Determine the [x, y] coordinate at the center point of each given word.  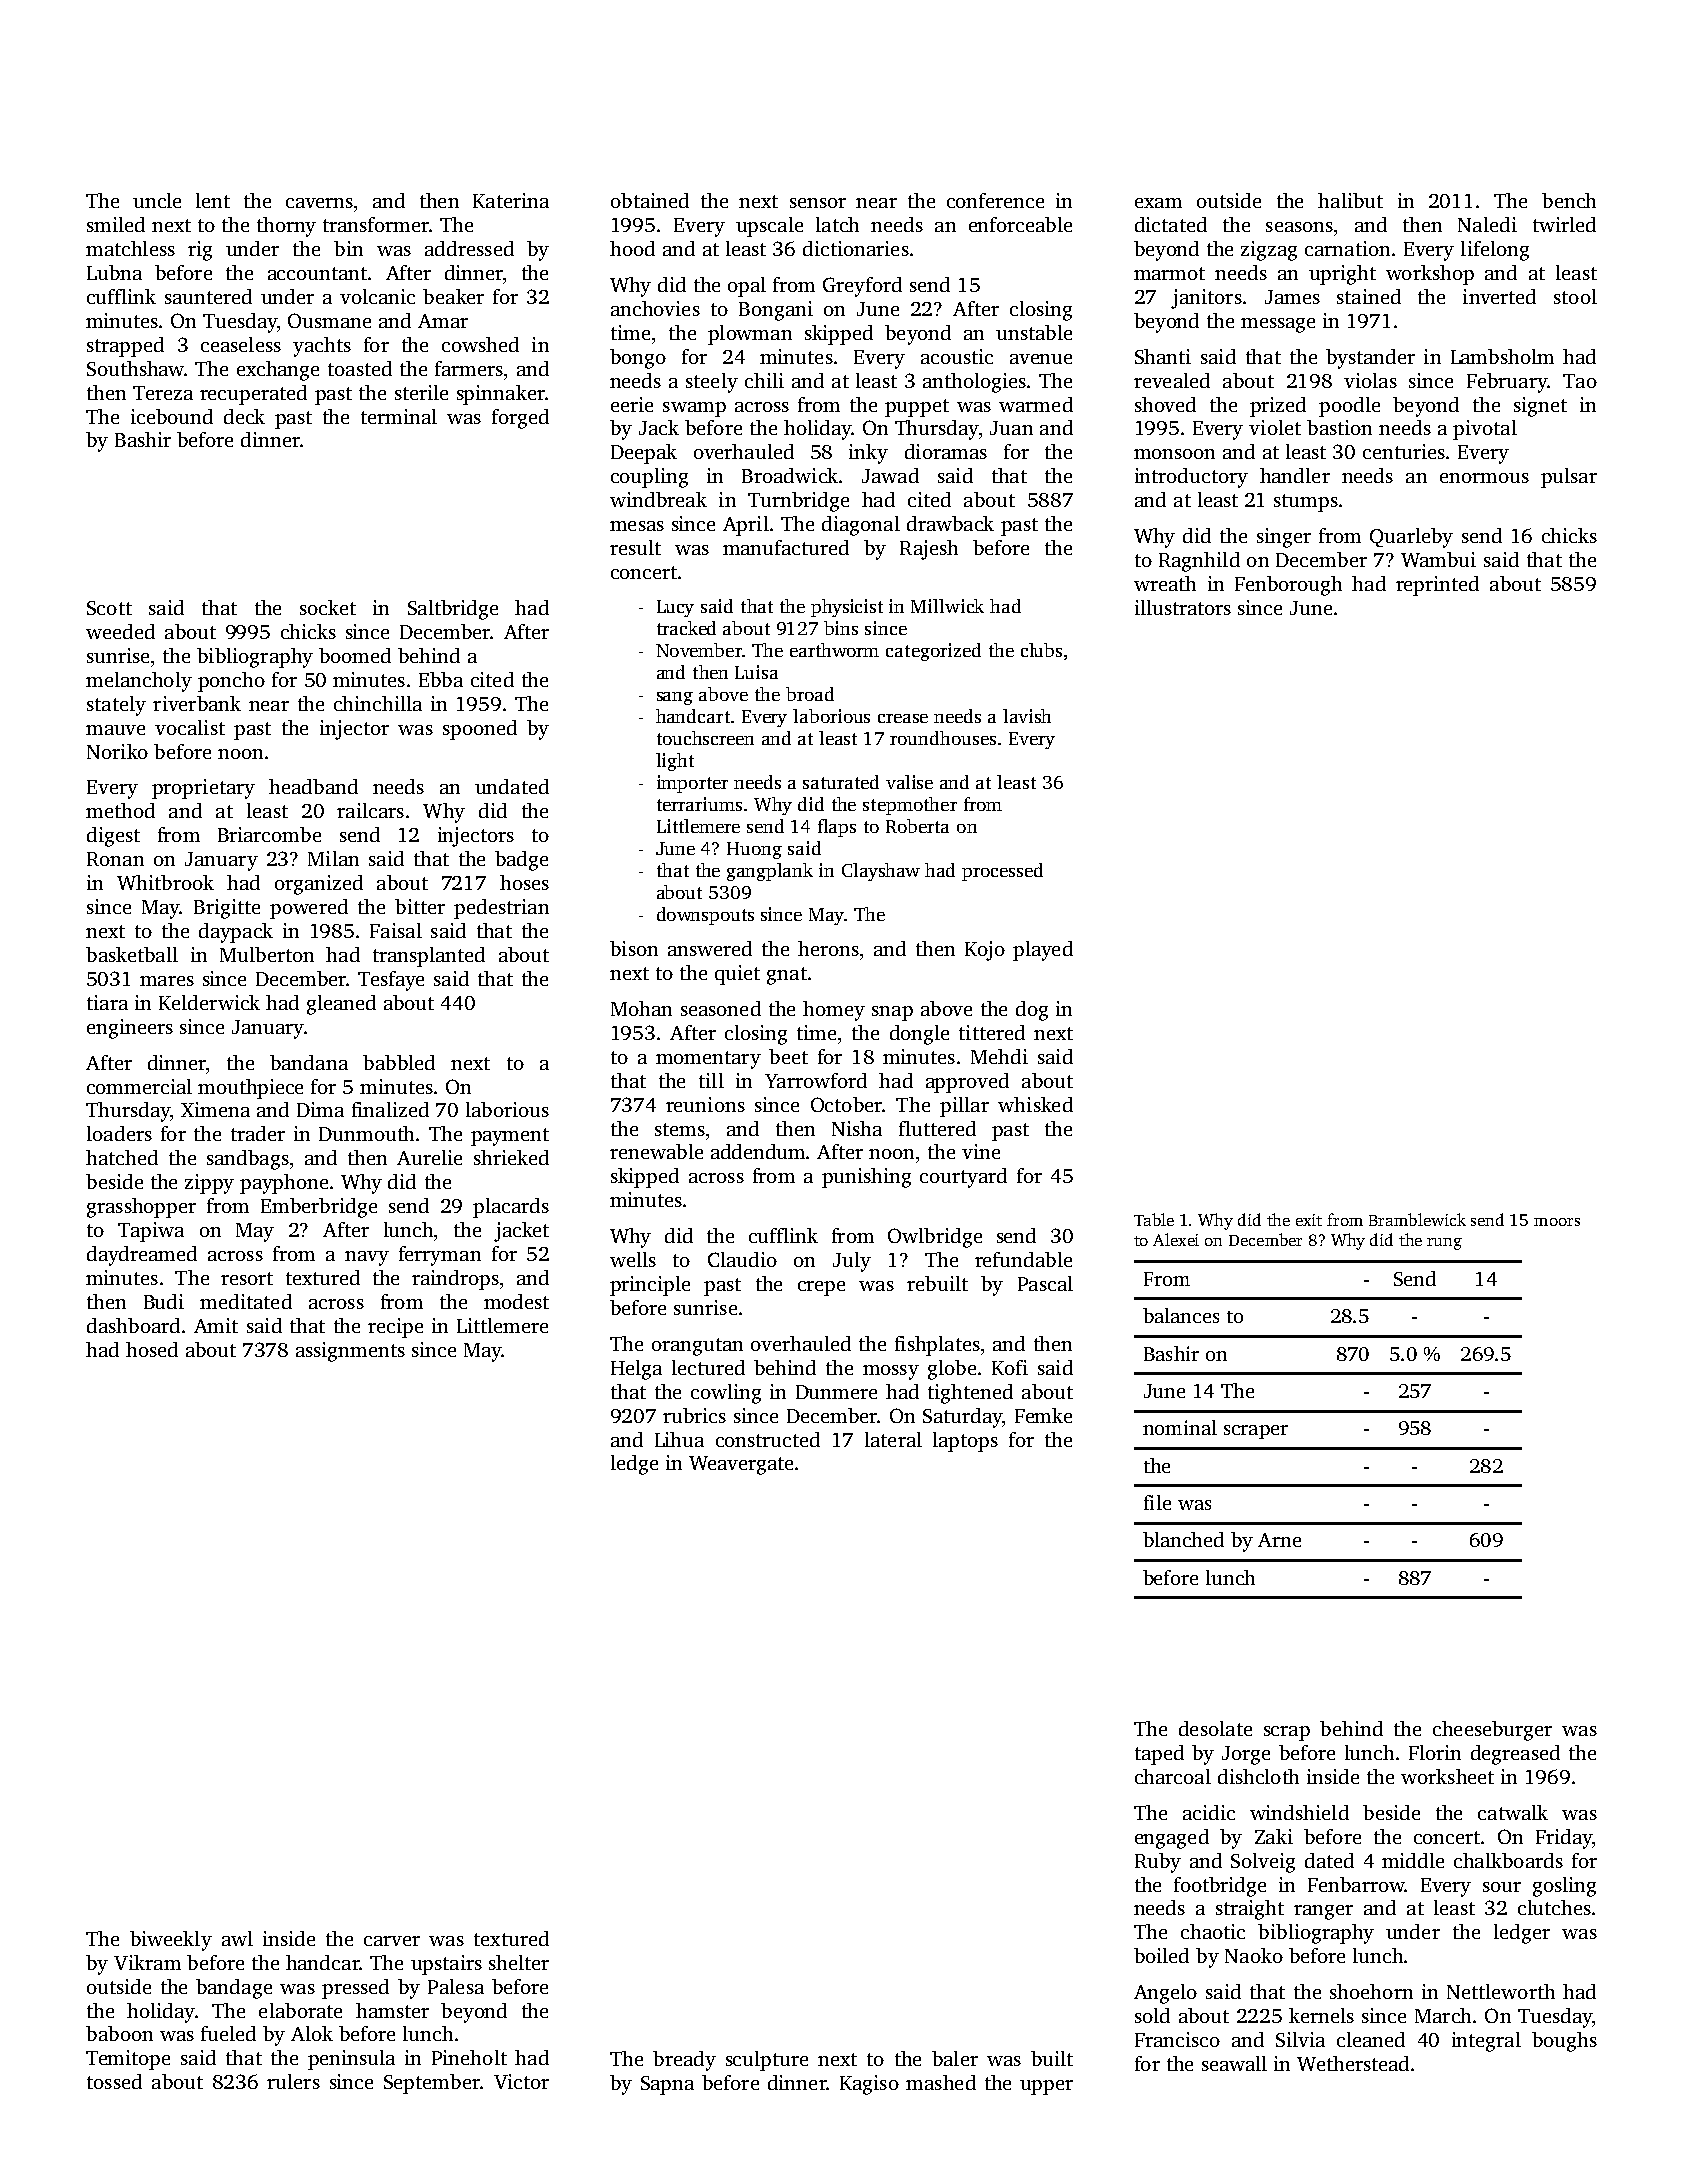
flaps [837, 828]
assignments [350, 1352]
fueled [228, 2033]
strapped [125, 347]
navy [367, 1258]
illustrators [1183, 607]
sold [1152, 2015]
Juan [1011, 428]
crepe [821, 1288]
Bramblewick [1417, 1219]
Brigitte [227, 909]
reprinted [1437, 586]
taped [1159, 1755]
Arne [1279, 1540]
